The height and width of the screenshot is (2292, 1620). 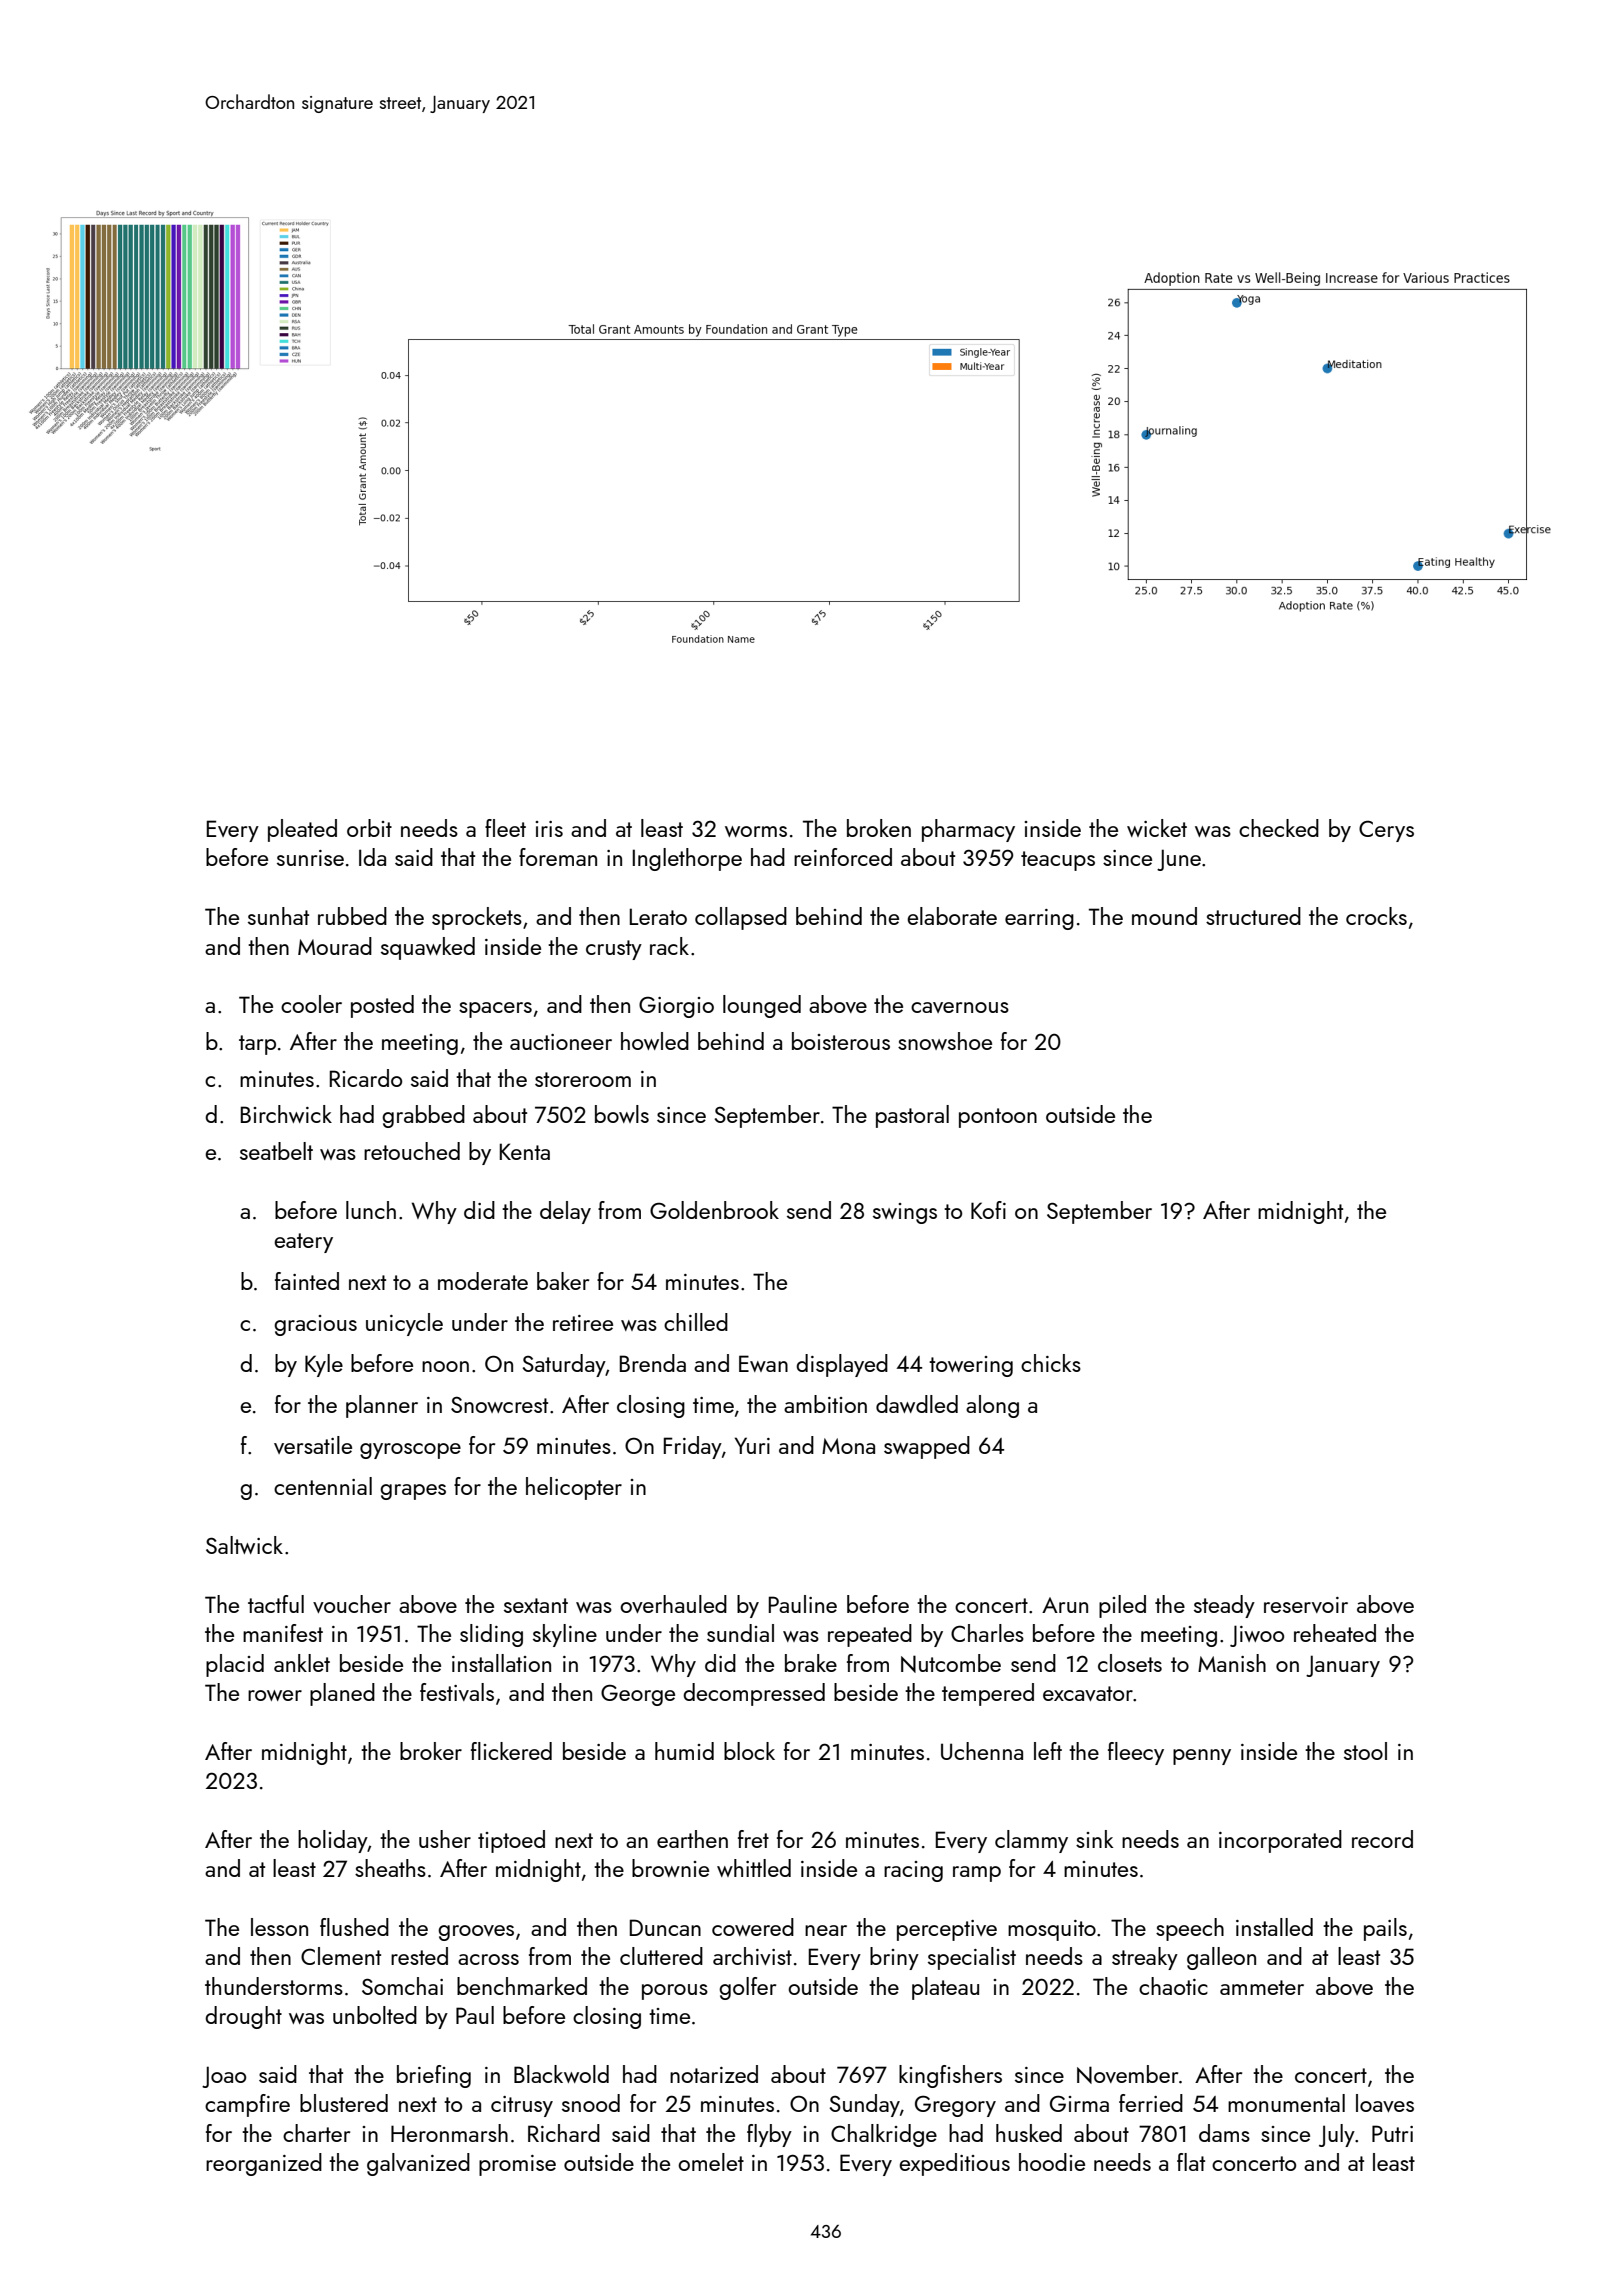 I want to click on Manish, so click(x=1232, y=1663).
